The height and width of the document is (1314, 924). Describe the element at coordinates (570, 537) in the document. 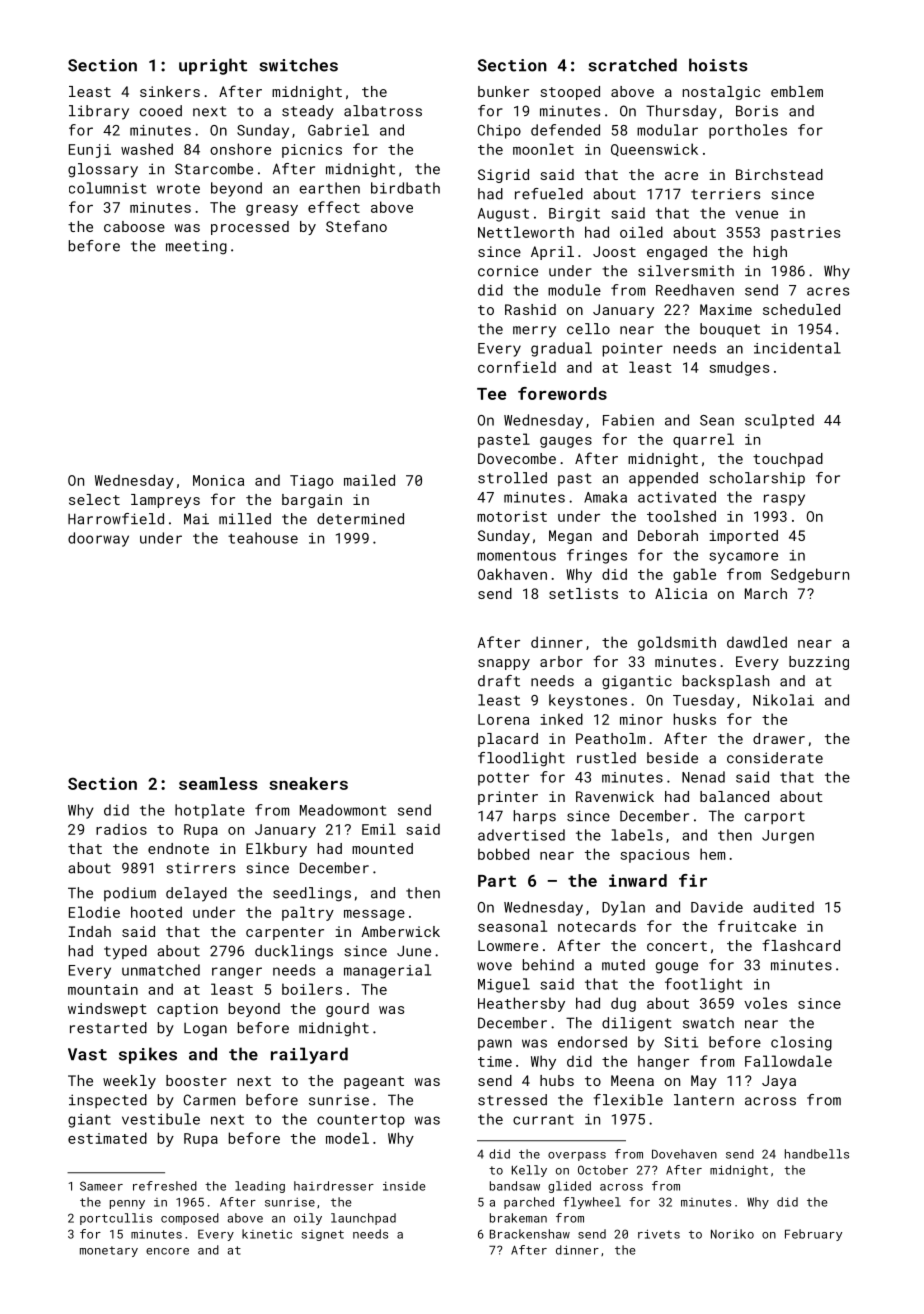

I see `Megan` at that location.
